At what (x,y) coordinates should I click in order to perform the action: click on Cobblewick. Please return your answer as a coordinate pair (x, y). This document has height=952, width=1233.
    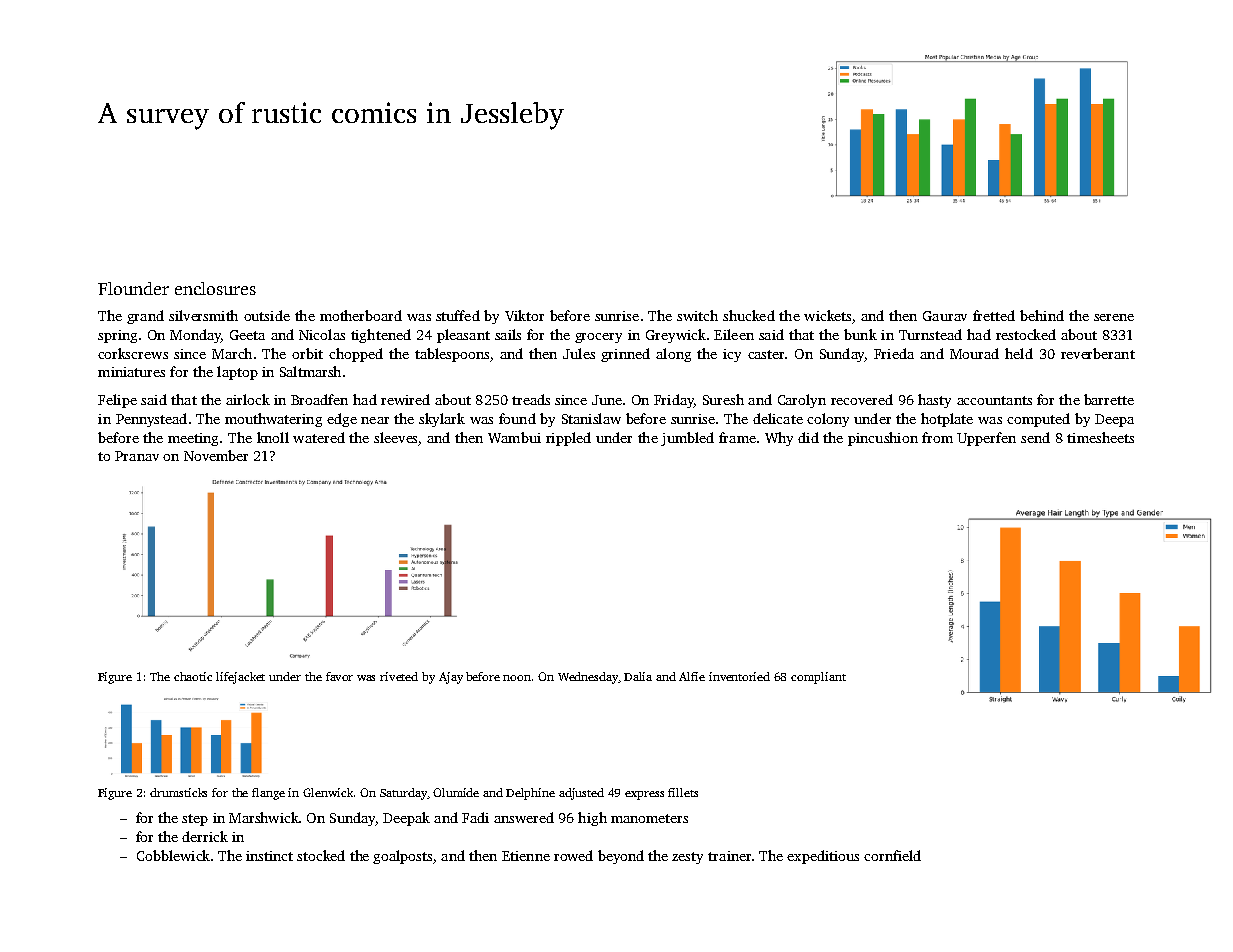
    Looking at the image, I should click on (173, 855).
